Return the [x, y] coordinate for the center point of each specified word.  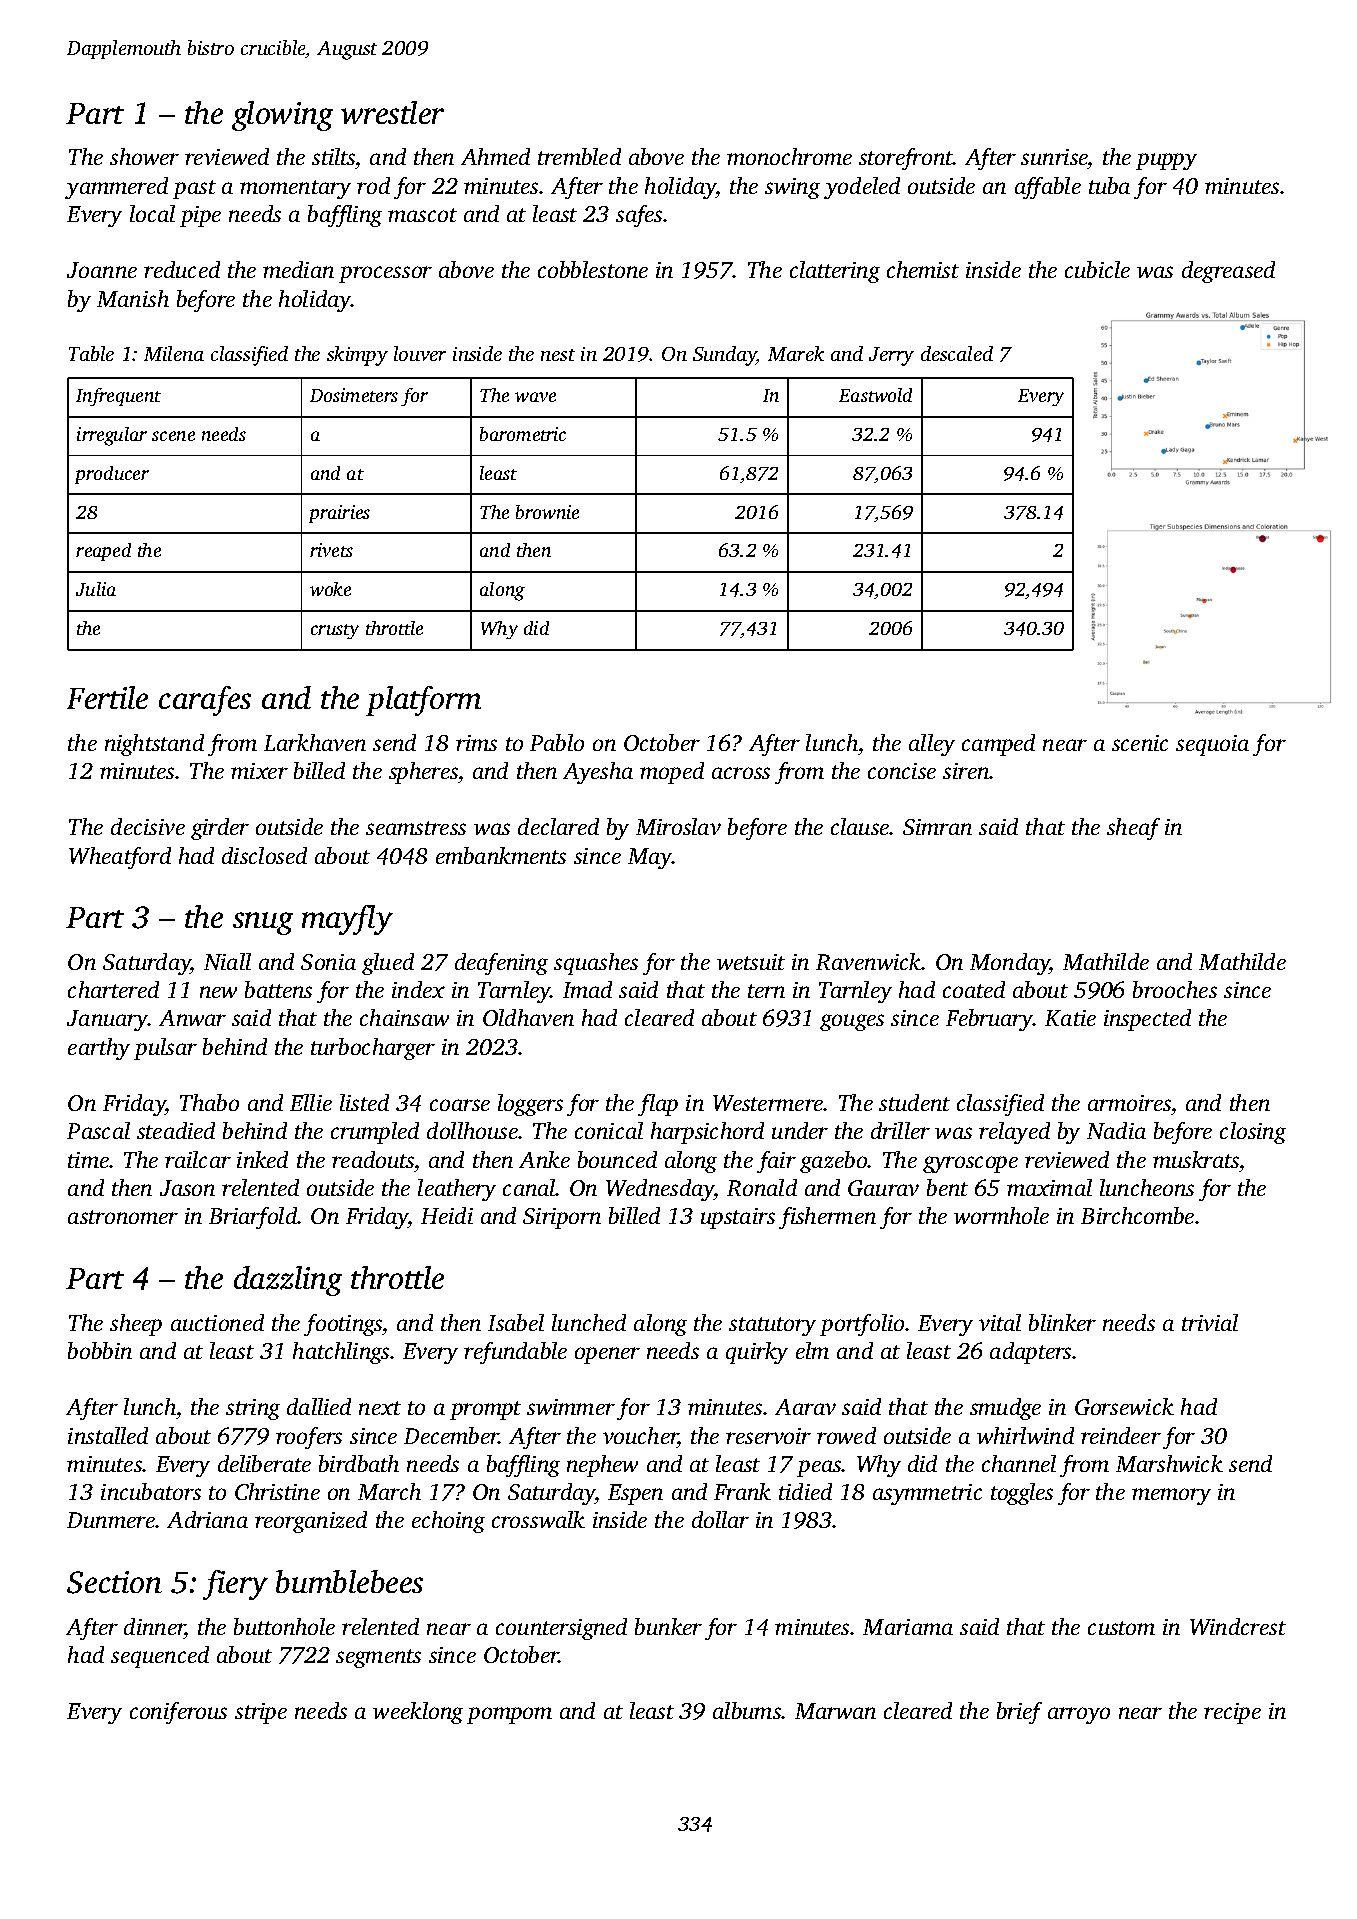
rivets [331, 550]
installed [108, 1435]
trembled [579, 156]
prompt [485, 1410]
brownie [547, 512]
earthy [99, 1049]
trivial [1210, 1322]
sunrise [1054, 159]
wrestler [392, 112]
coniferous [178, 1713]
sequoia [1212, 745]
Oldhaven [528, 1017]
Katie [1070, 1018]
